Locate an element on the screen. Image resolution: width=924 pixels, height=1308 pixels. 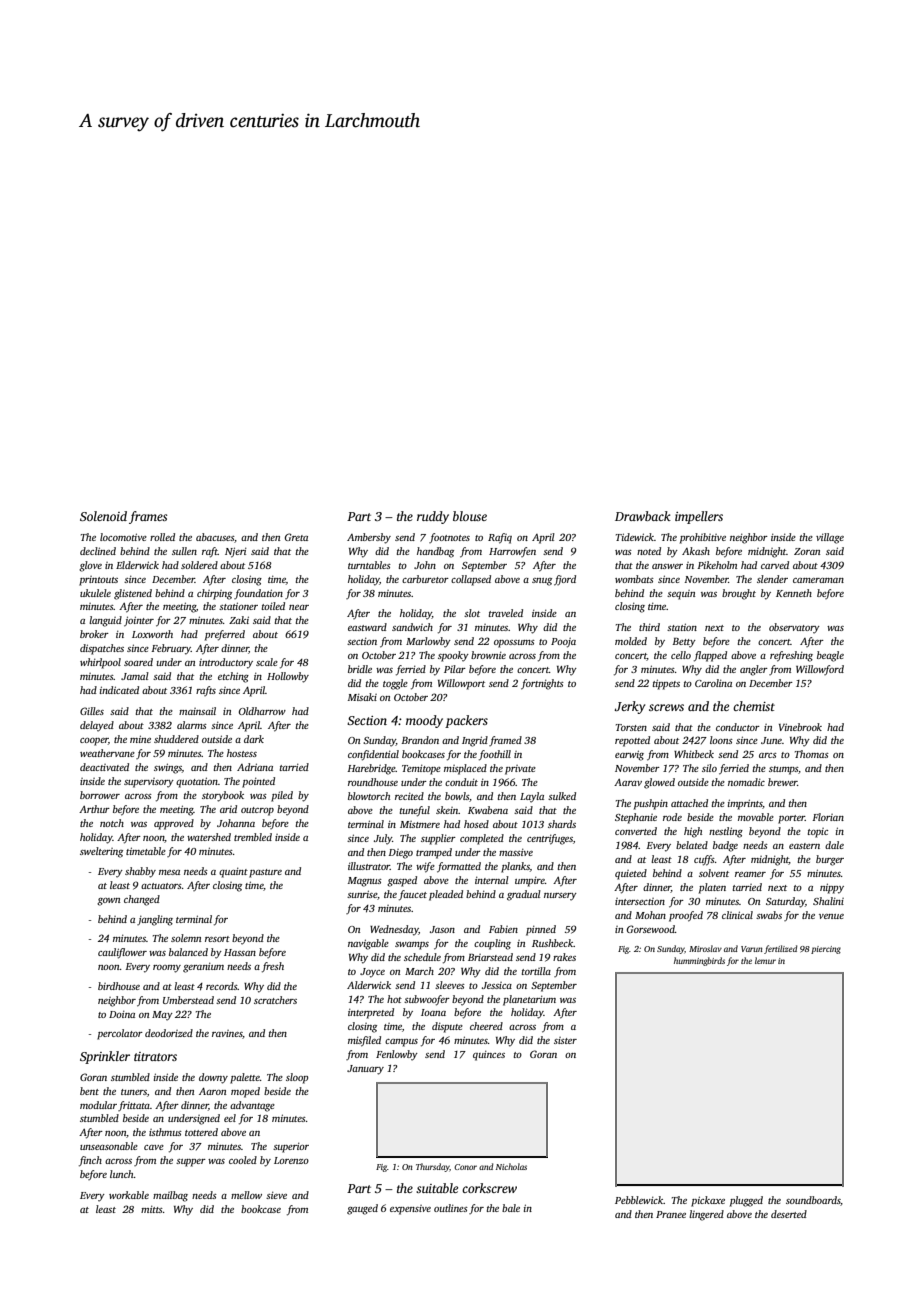
Whitbeck is located at coordinates (694, 754).
